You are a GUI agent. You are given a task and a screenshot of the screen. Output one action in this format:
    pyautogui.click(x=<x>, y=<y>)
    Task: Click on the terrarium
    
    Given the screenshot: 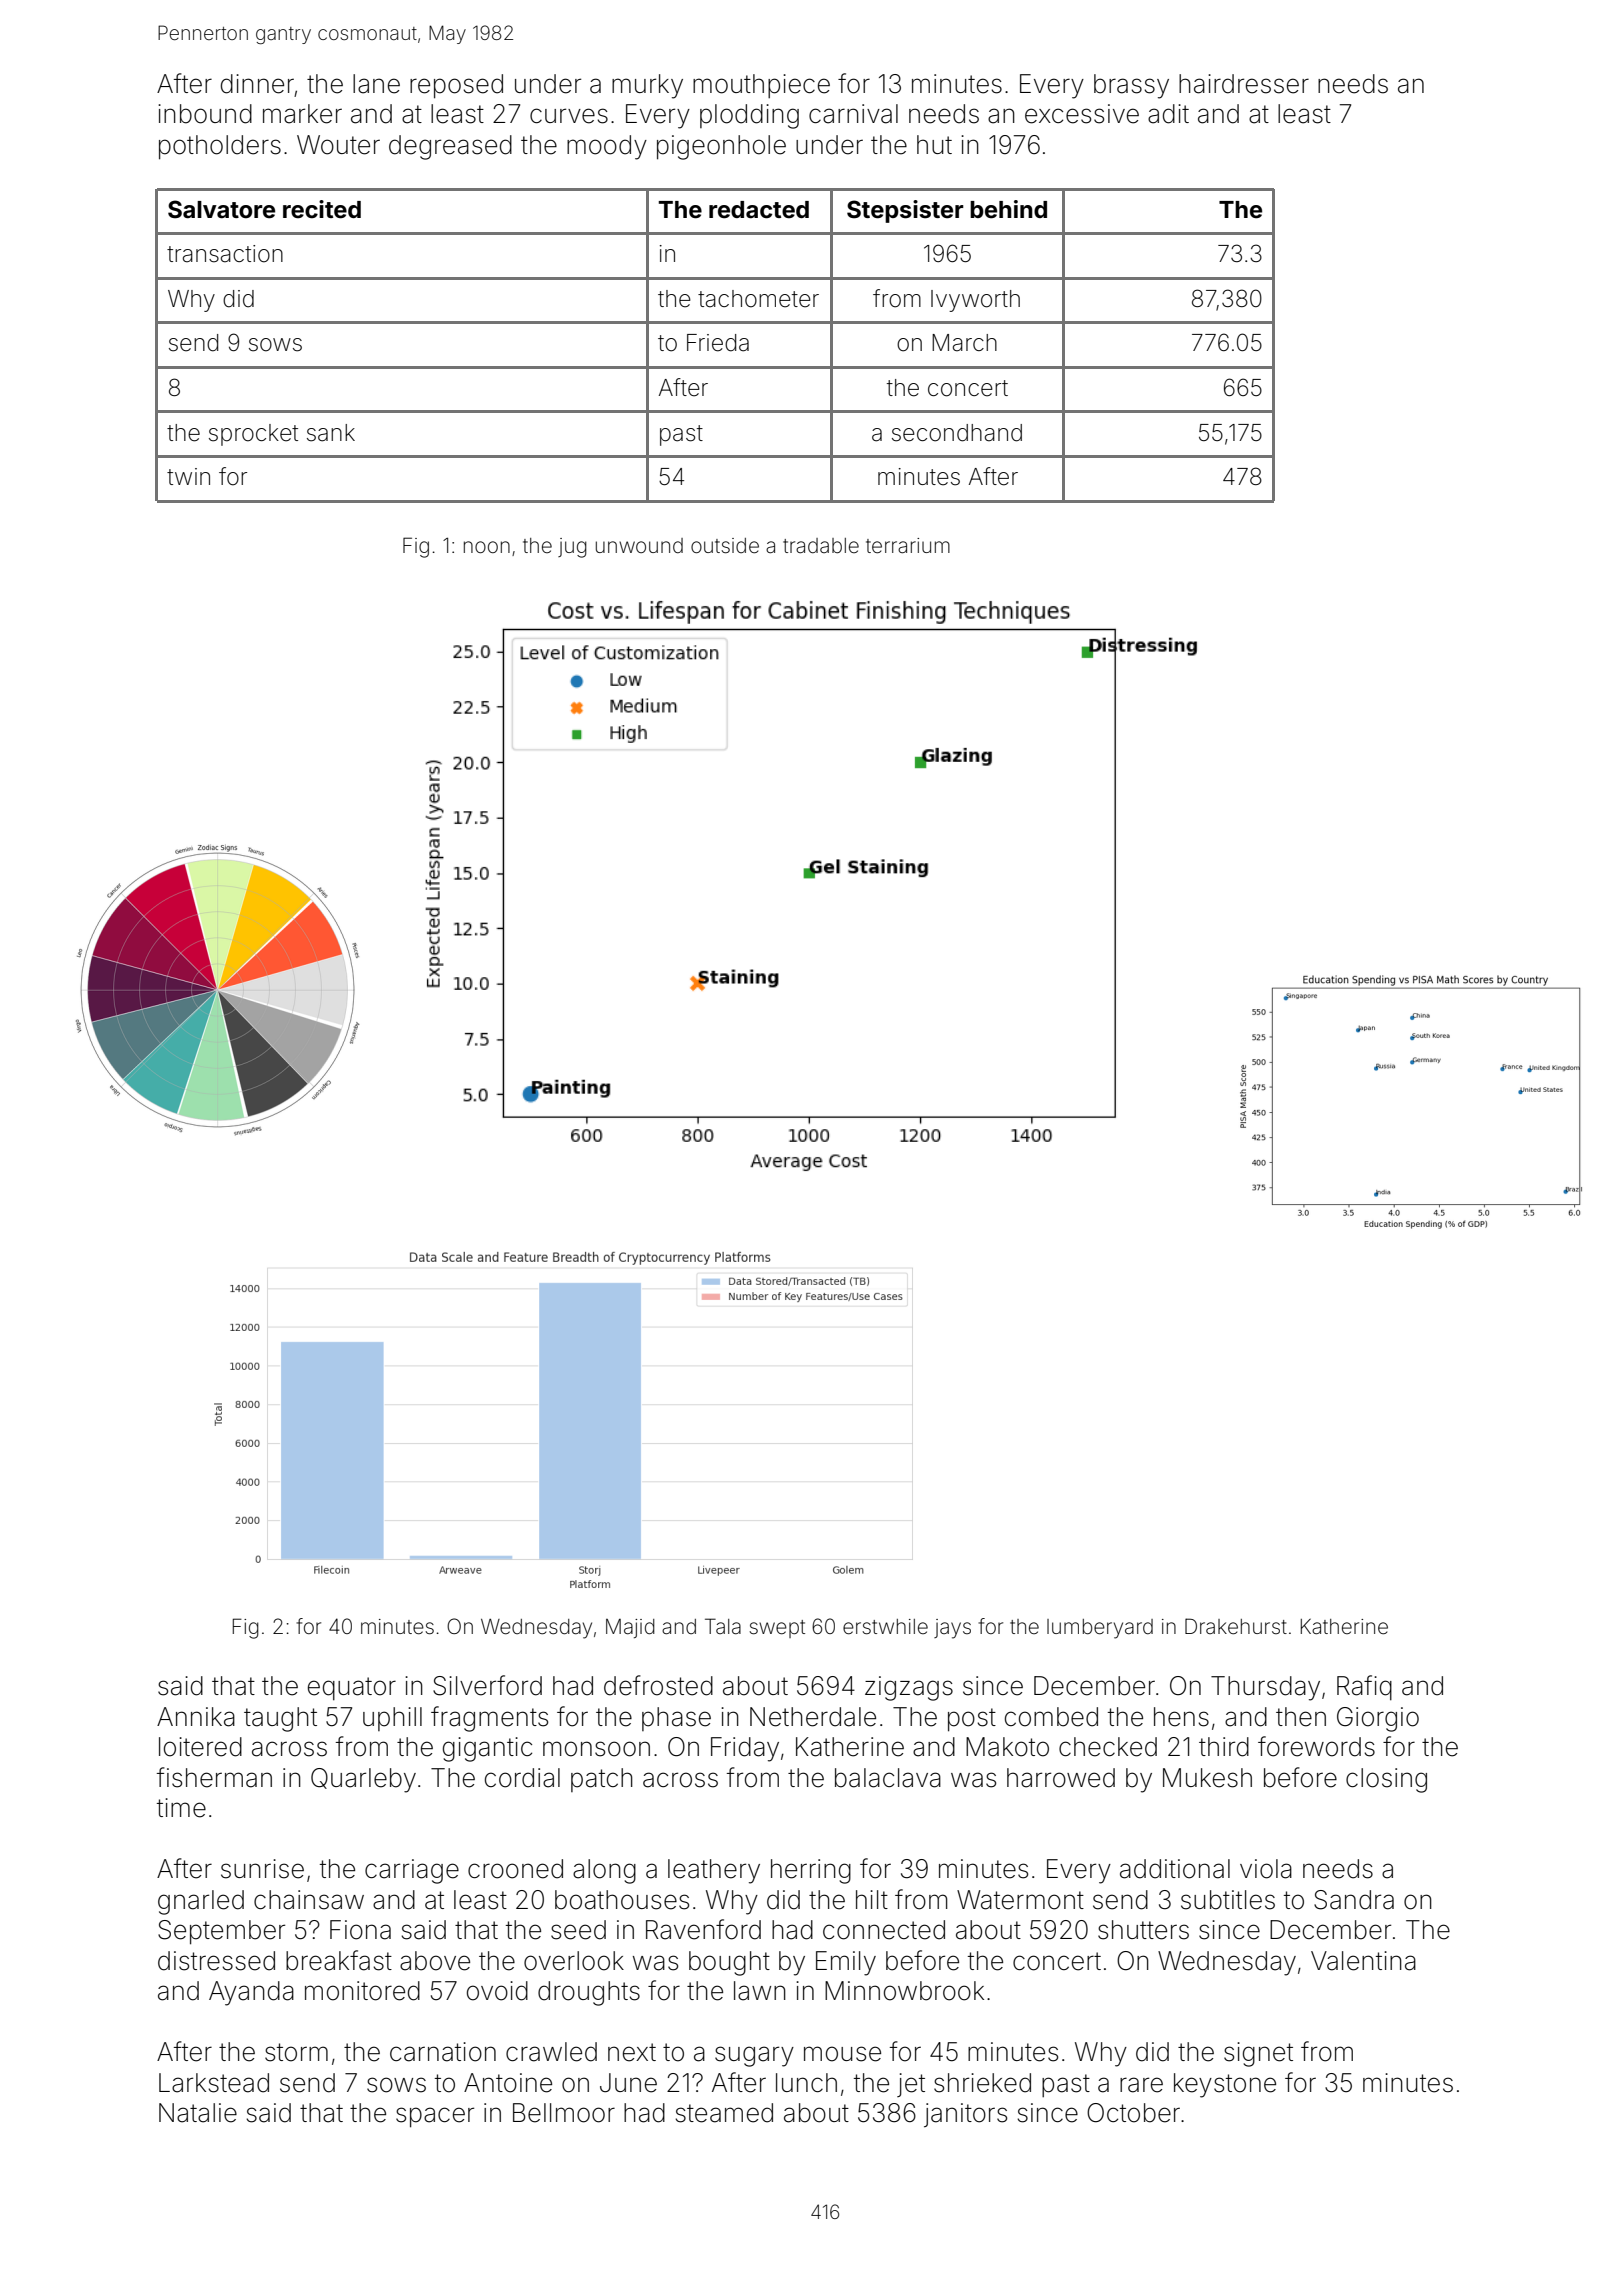 What is the action you would take?
    pyautogui.click(x=908, y=545)
